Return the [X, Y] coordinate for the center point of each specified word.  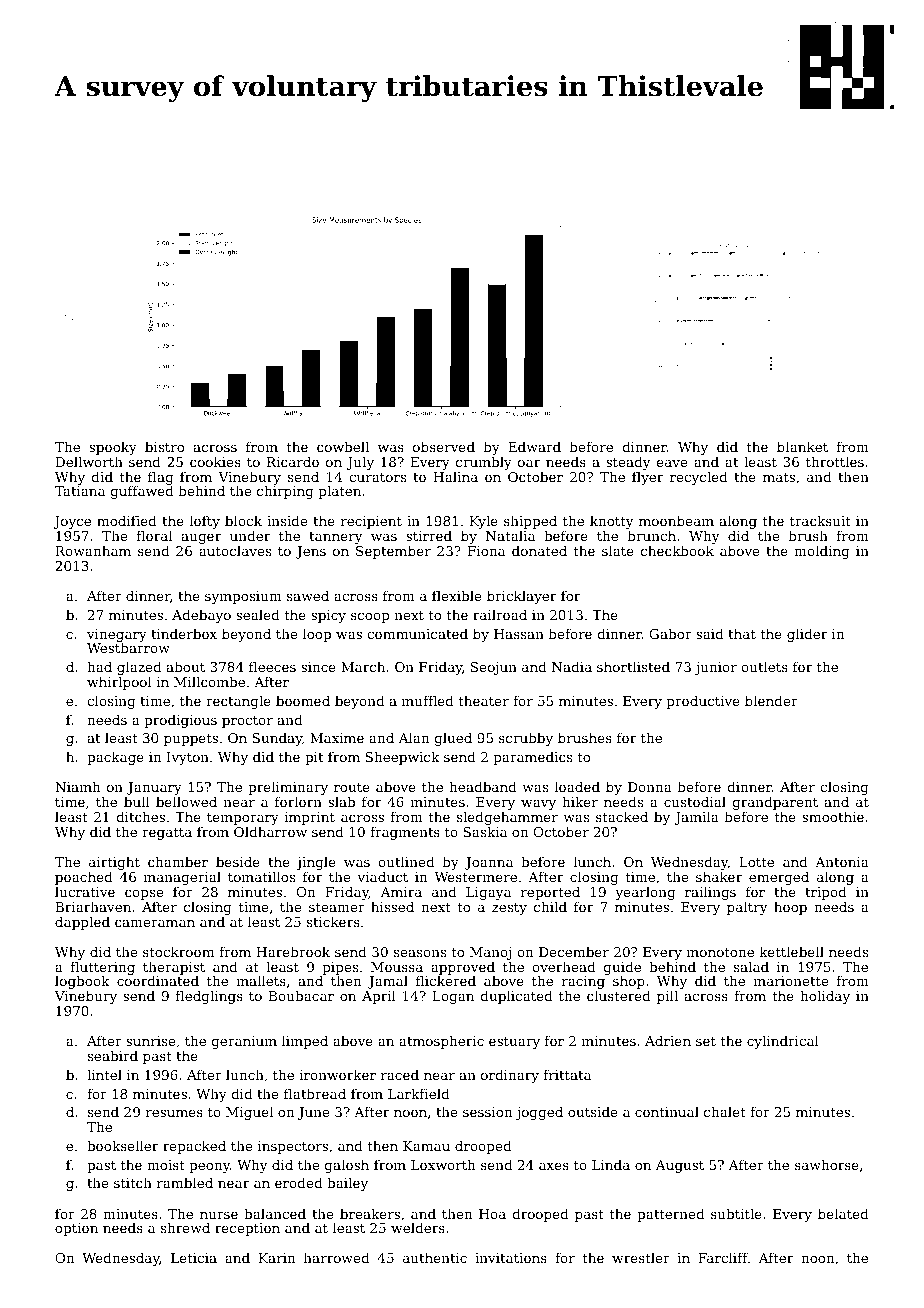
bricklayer [521, 597]
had [99, 666]
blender [771, 700]
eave [672, 463]
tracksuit [820, 520]
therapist [174, 968]
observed [444, 446]
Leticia [194, 1258]
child [550, 906]
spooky [113, 448]
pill [667, 997]
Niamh [78, 786]
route [352, 787]
